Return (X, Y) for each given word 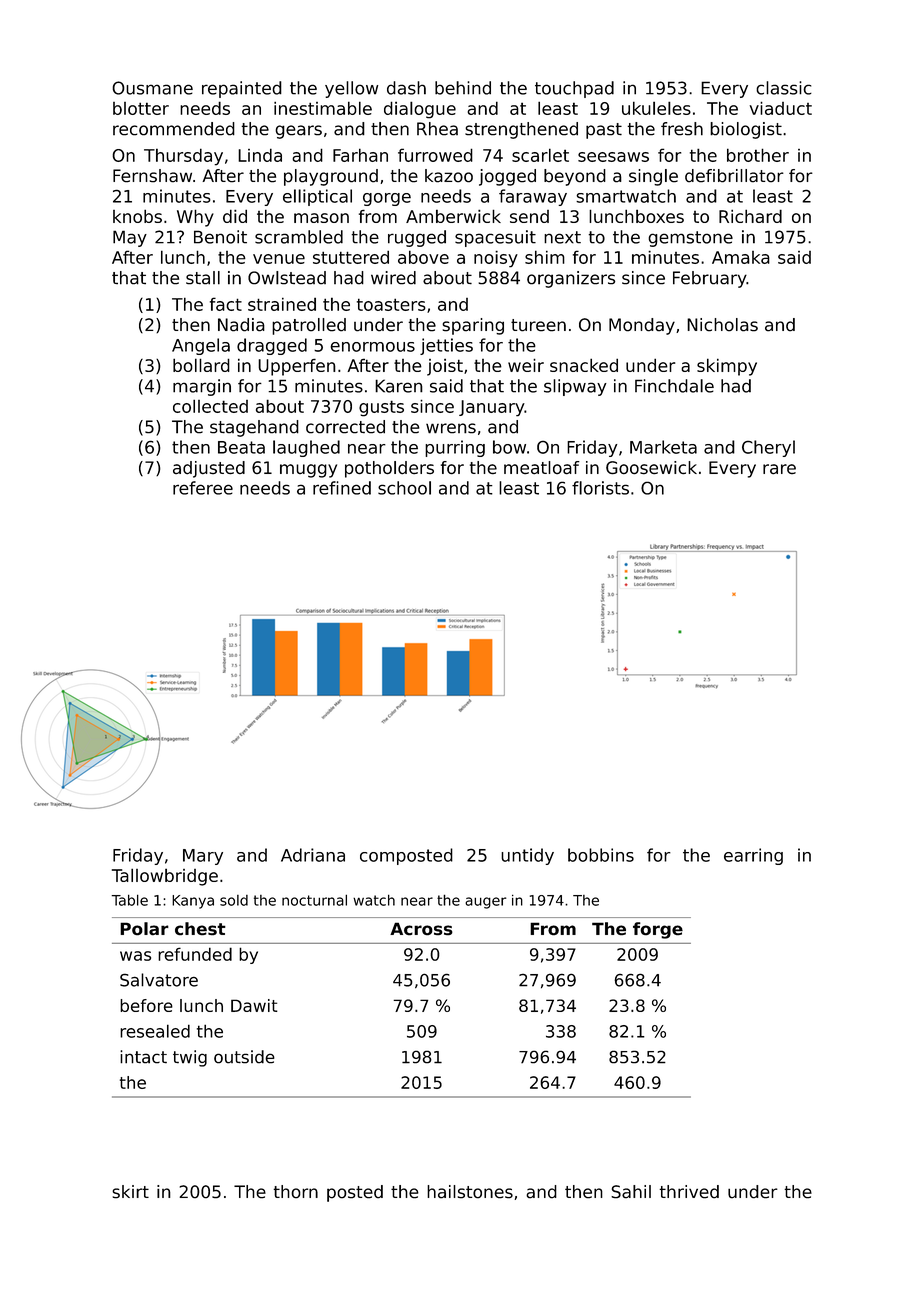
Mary (203, 857)
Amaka (741, 257)
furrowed (435, 155)
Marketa (663, 447)
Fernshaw (152, 176)
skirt (130, 1192)
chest (200, 929)
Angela (201, 346)
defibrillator (734, 176)
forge (658, 930)
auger (485, 903)
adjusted (209, 469)
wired (393, 278)
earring (753, 856)
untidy (527, 856)
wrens (451, 428)
